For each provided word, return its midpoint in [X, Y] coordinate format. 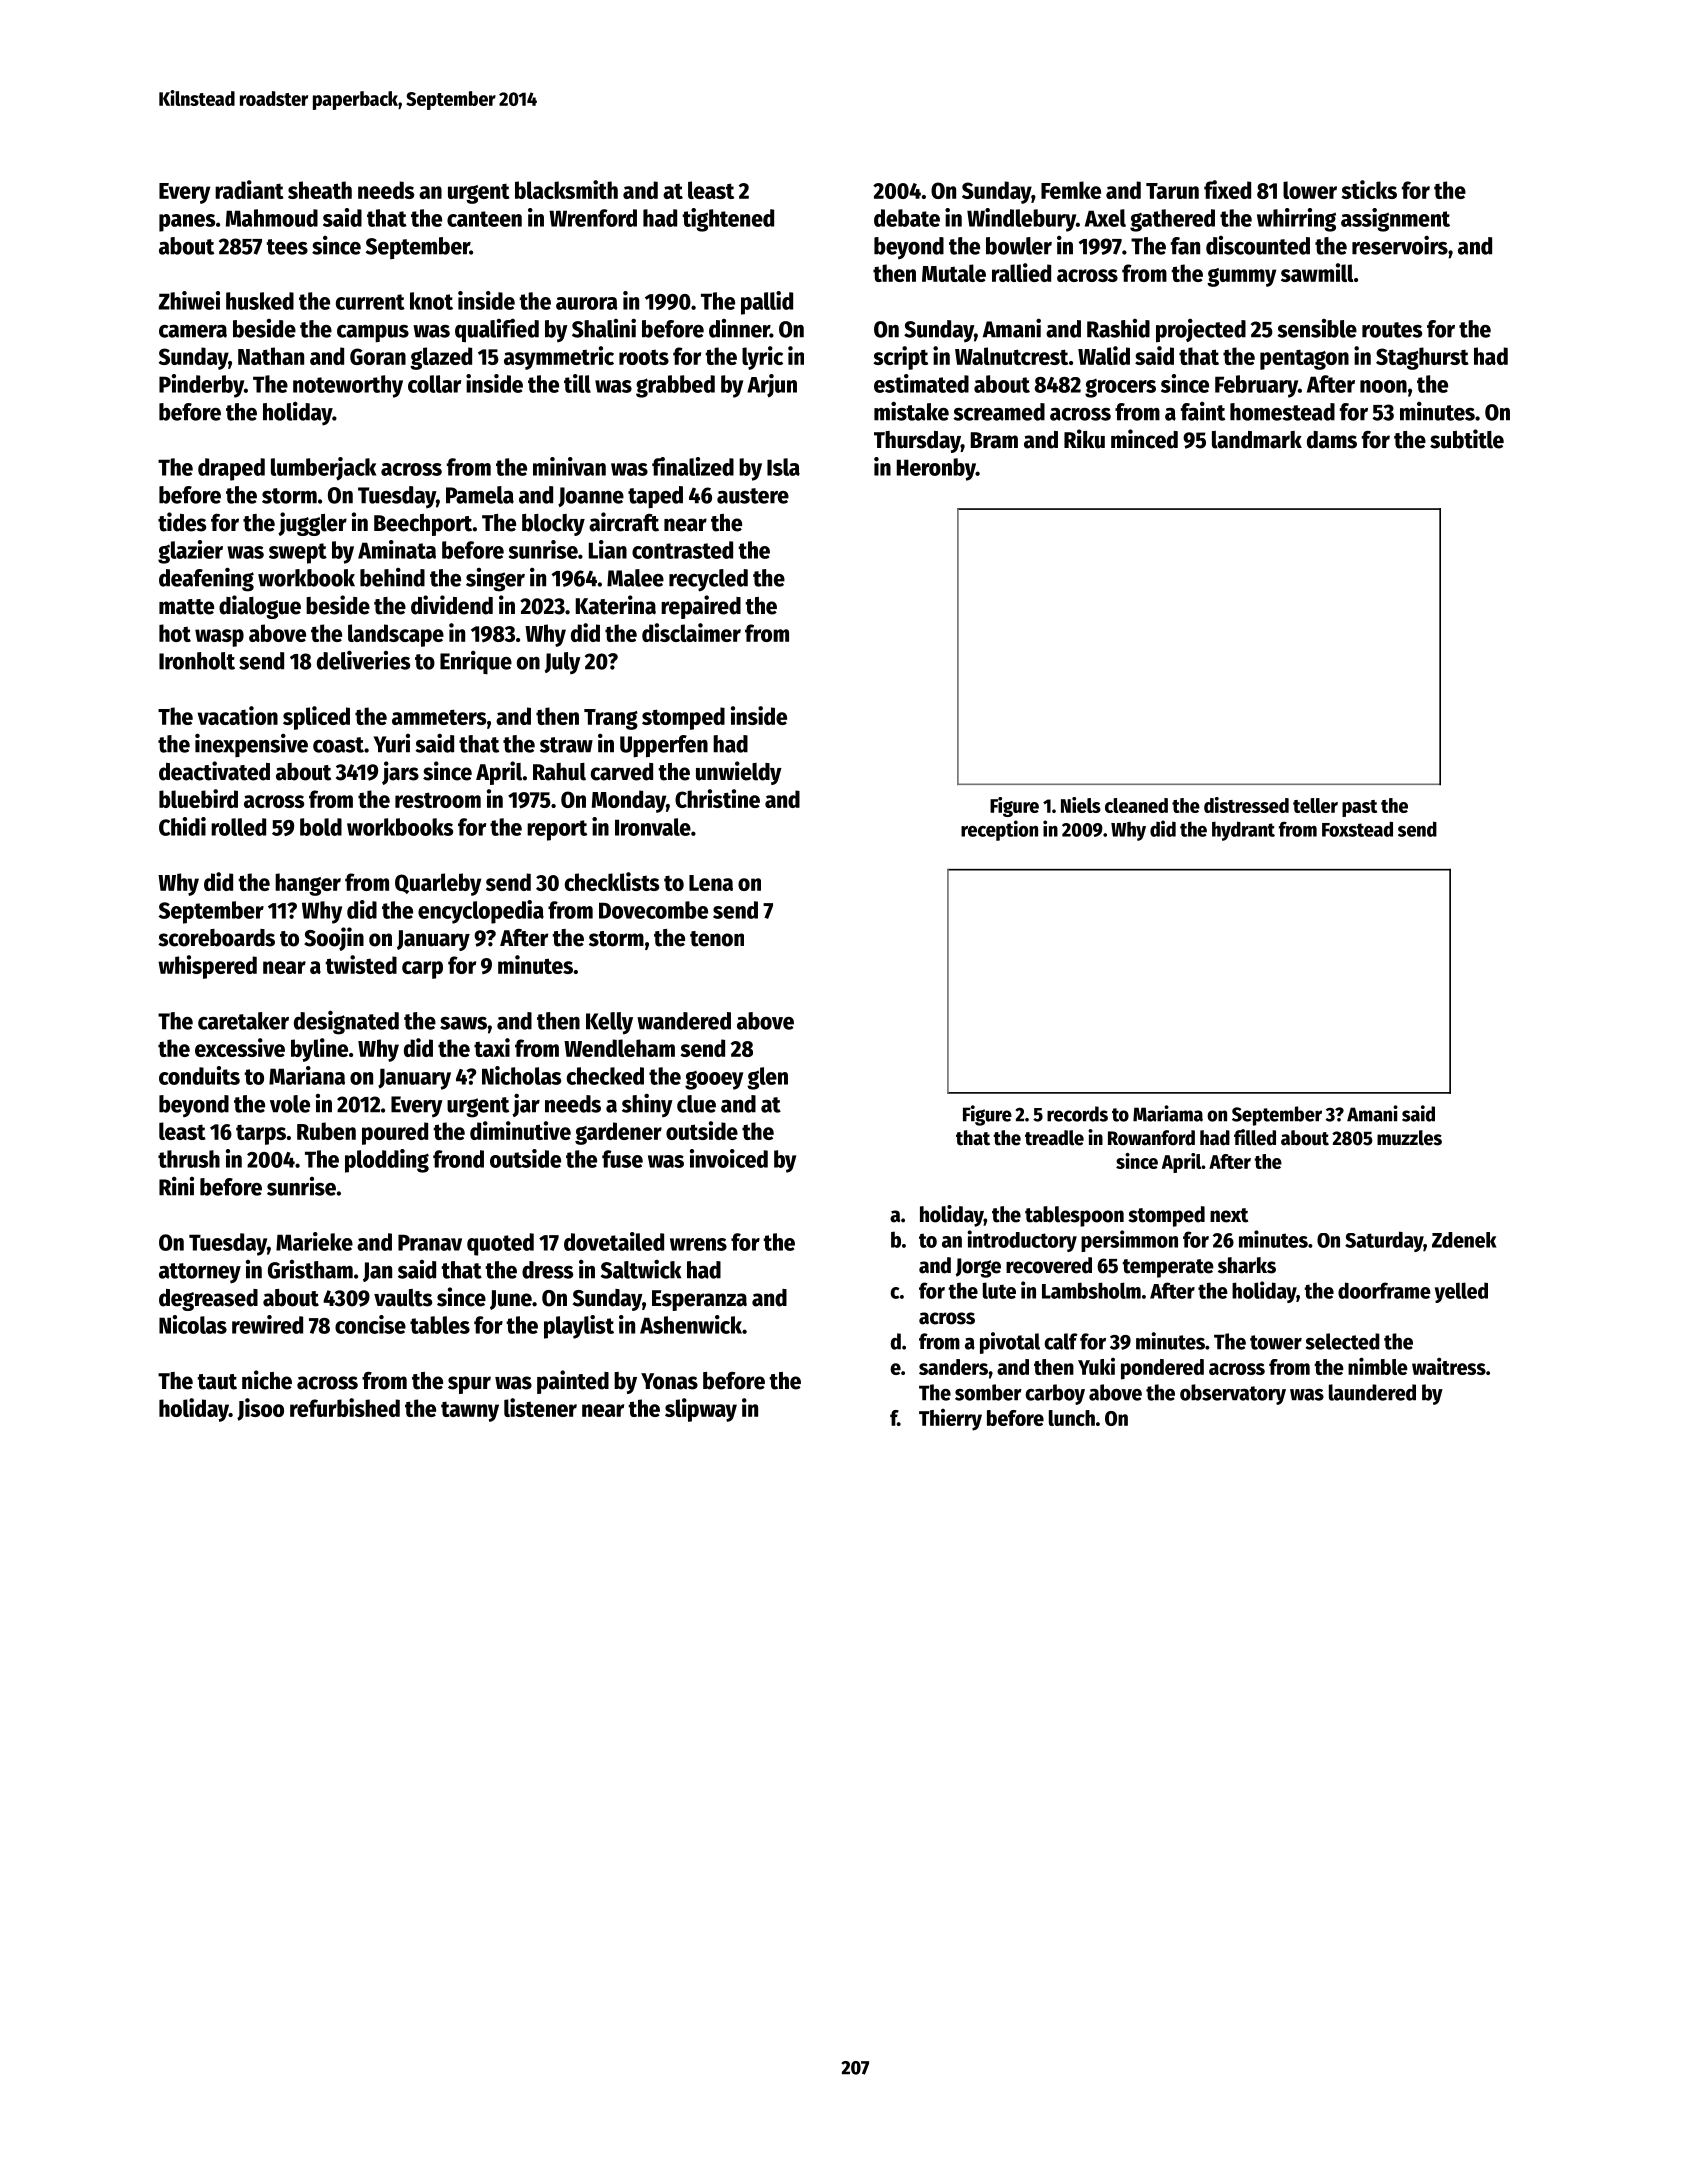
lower [1310, 190]
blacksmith [566, 189]
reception [999, 830]
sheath [320, 190]
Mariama [1168, 1113]
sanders [953, 1367]
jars [400, 773]
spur [469, 1385]
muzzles [1409, 1138]
